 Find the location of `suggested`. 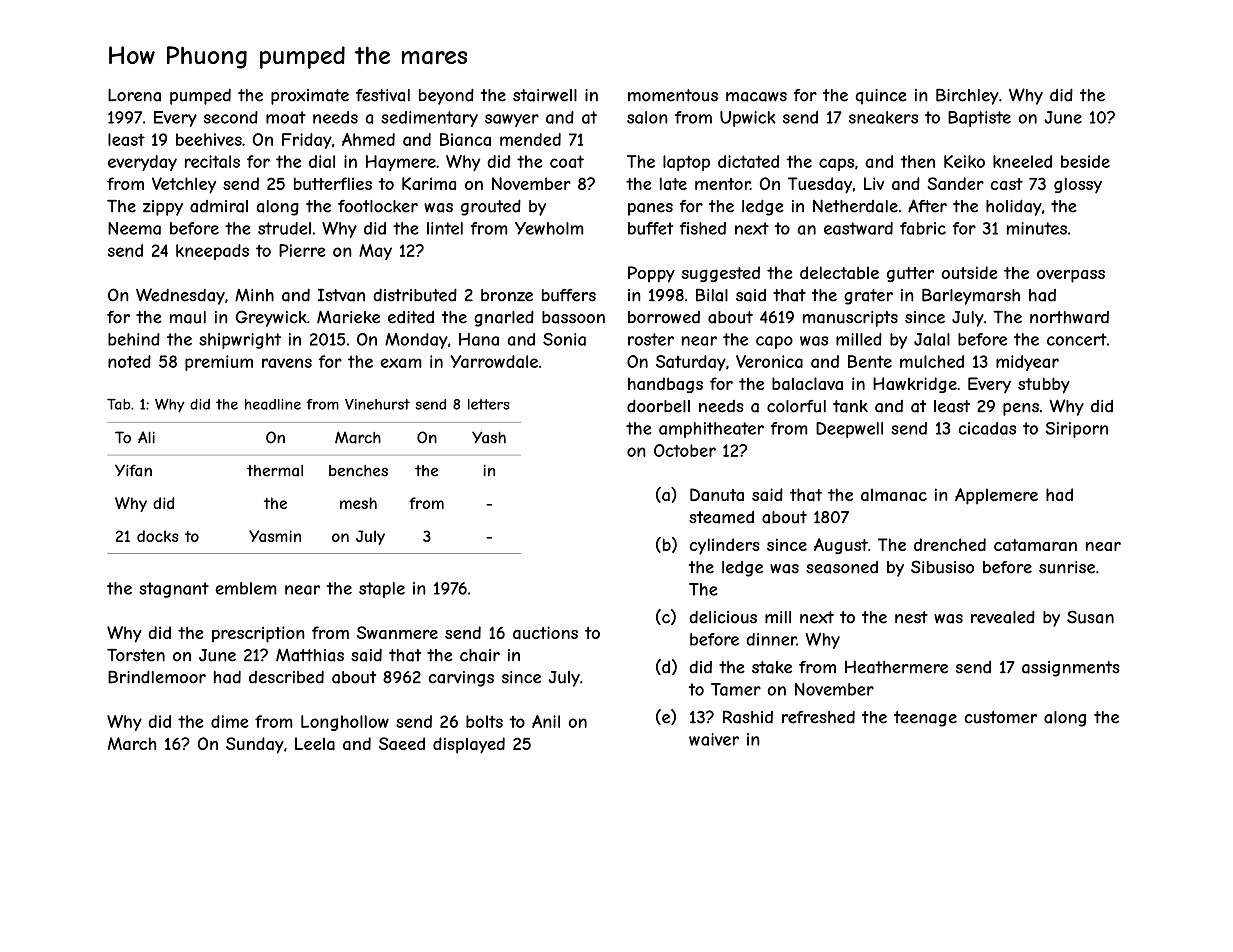

suggested is located at coordinates (721, 274).
